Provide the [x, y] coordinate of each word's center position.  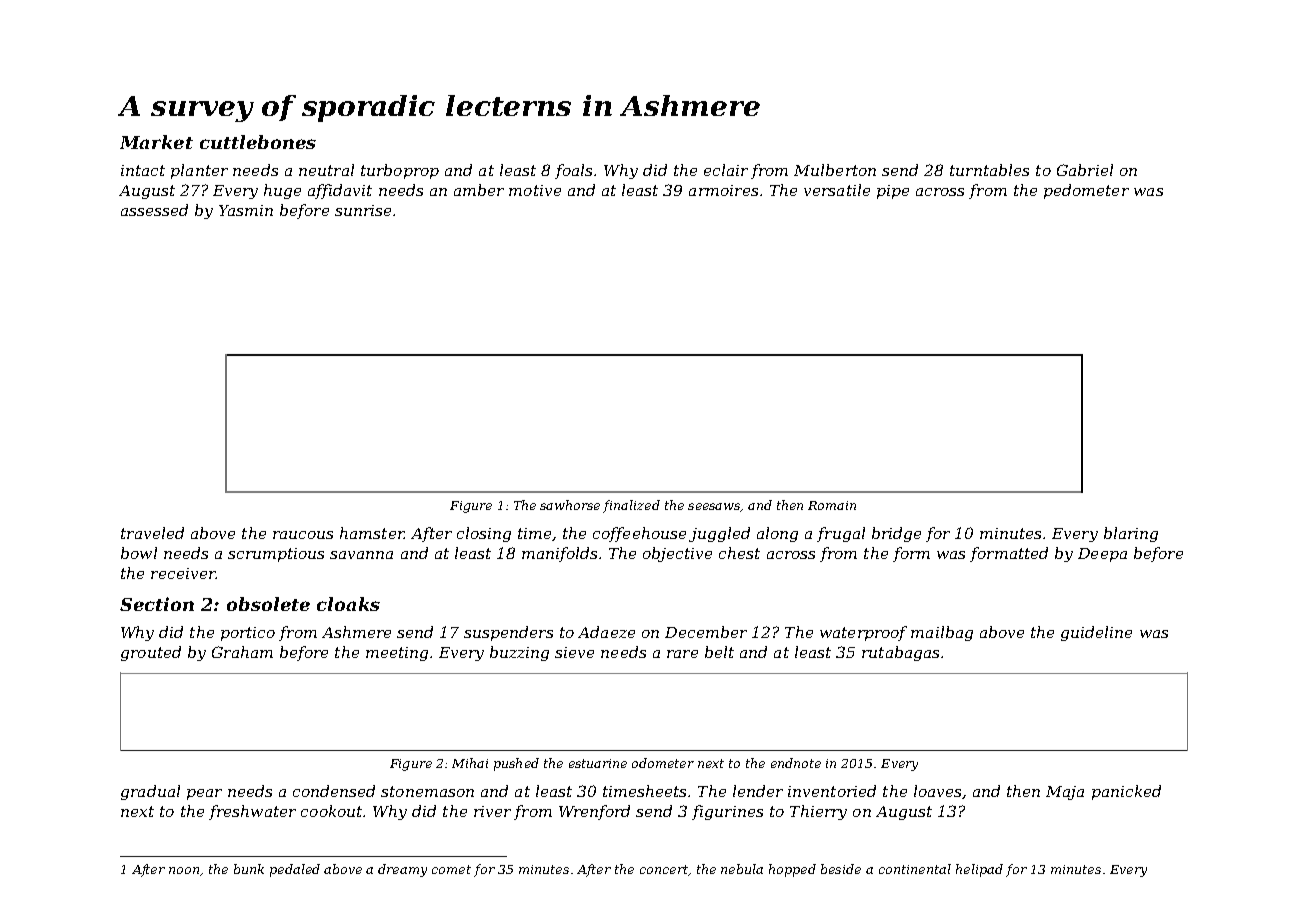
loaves [937, 791]
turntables [989, 170]
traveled [152, 533]
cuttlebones [258, 142]
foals [573, 171]
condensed [334, 791]
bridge [896, 534]
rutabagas [900, 653]
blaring [1131, 534]
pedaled [295, 870]
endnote [796, 763]
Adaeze [606, 632]
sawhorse [570, 505]
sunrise [363, 210]
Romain [832, 505]
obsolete [268, 604]
